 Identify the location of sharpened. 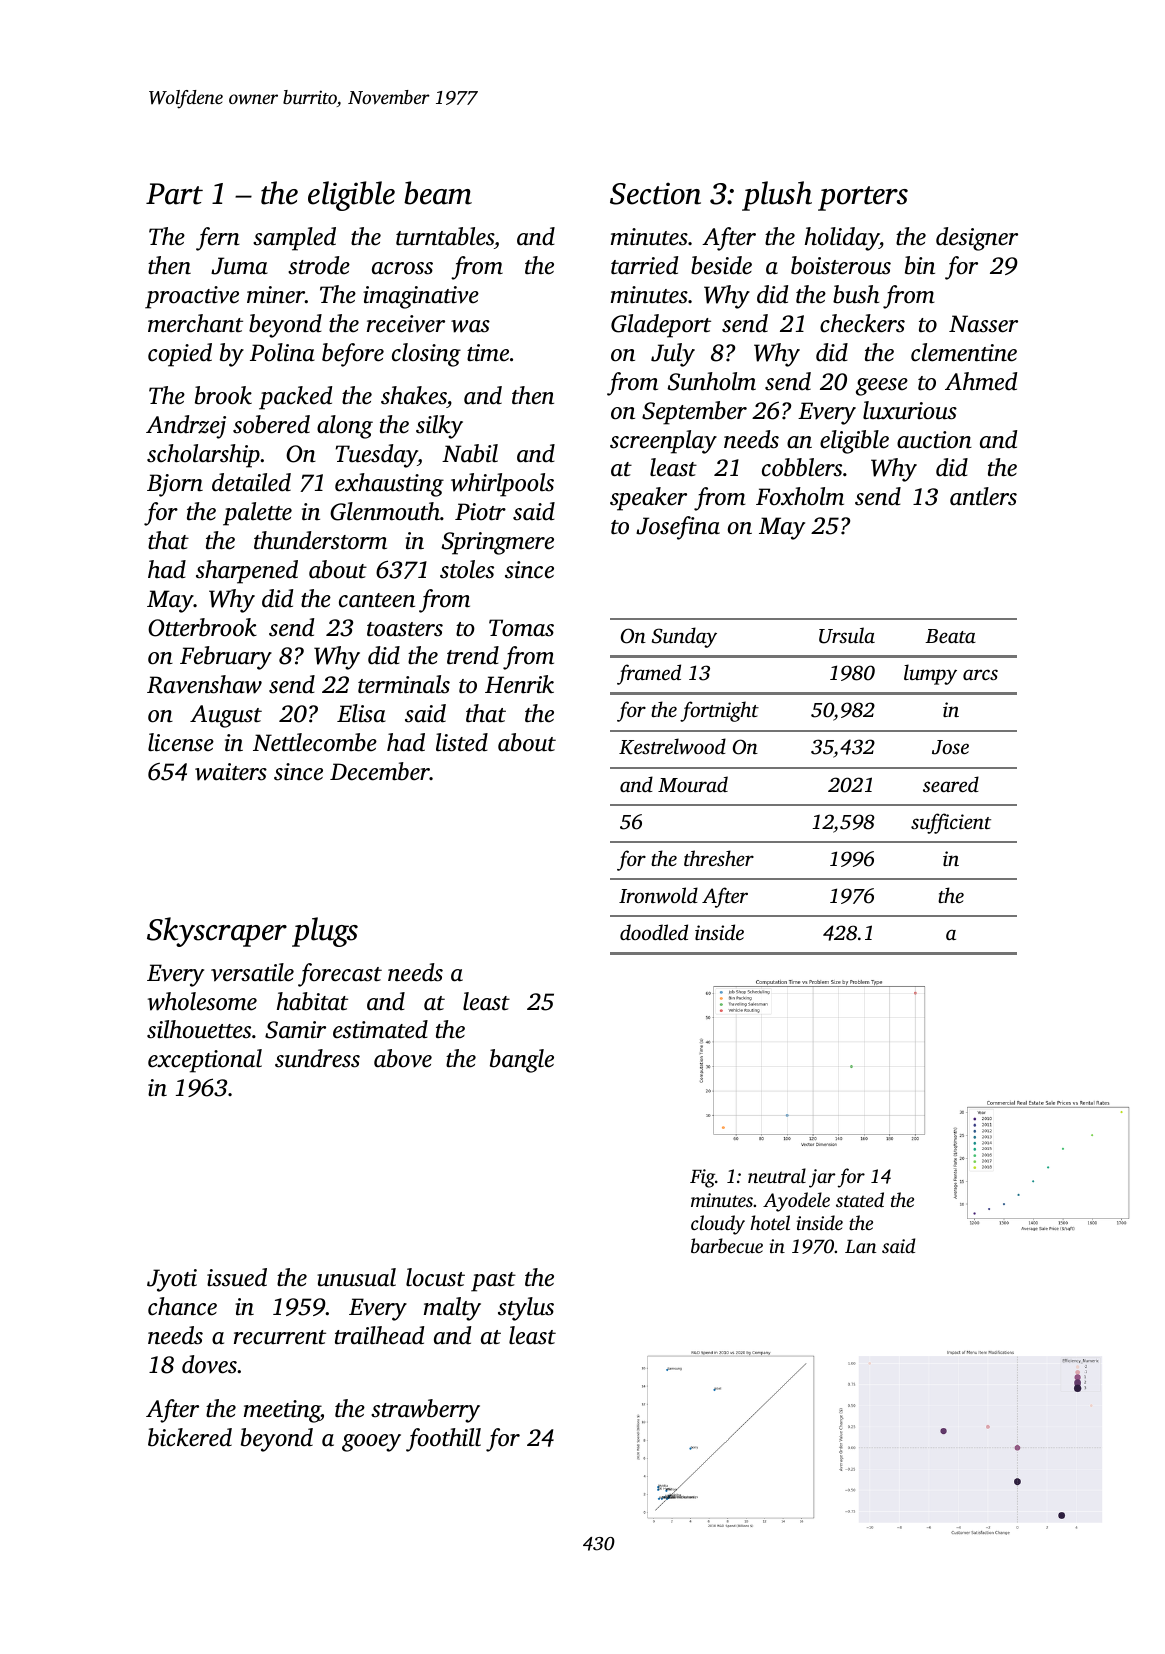
(247, 572).
